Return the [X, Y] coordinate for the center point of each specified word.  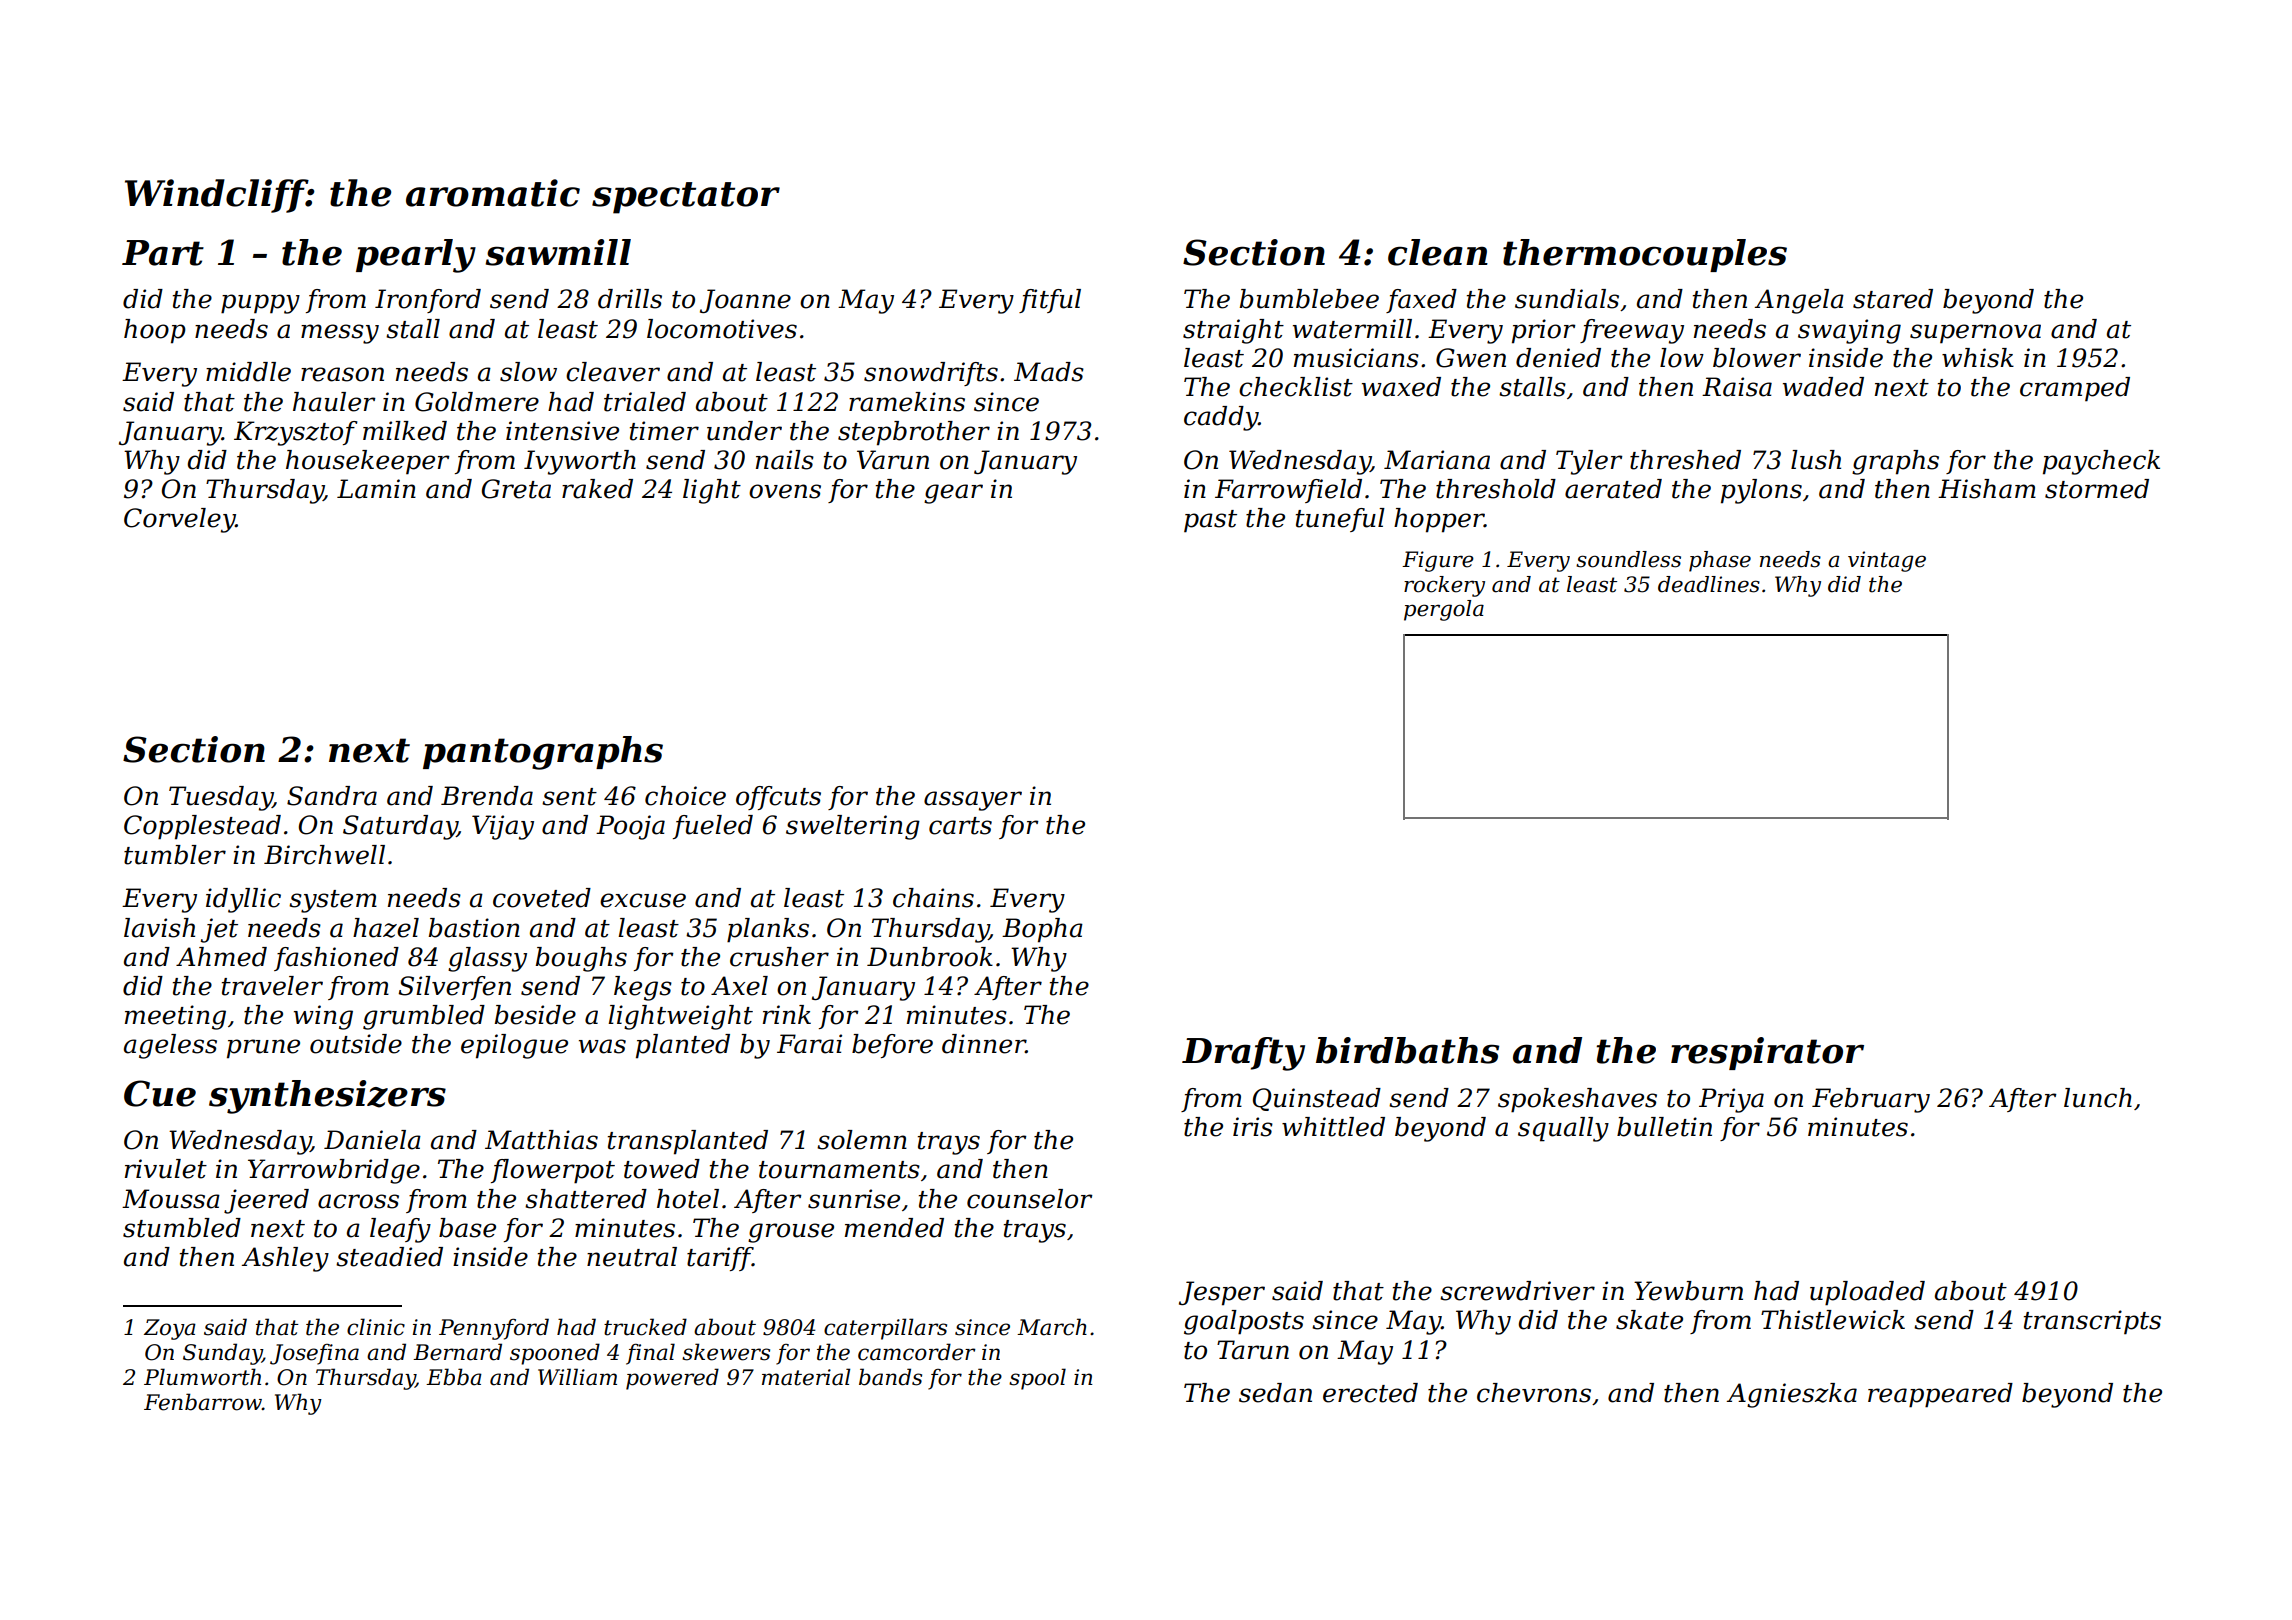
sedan [1275, 1393]
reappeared [1940, 1395]
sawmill [558, 252]
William [577, 1377]
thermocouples [1645, 255]
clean [1438, 252]
